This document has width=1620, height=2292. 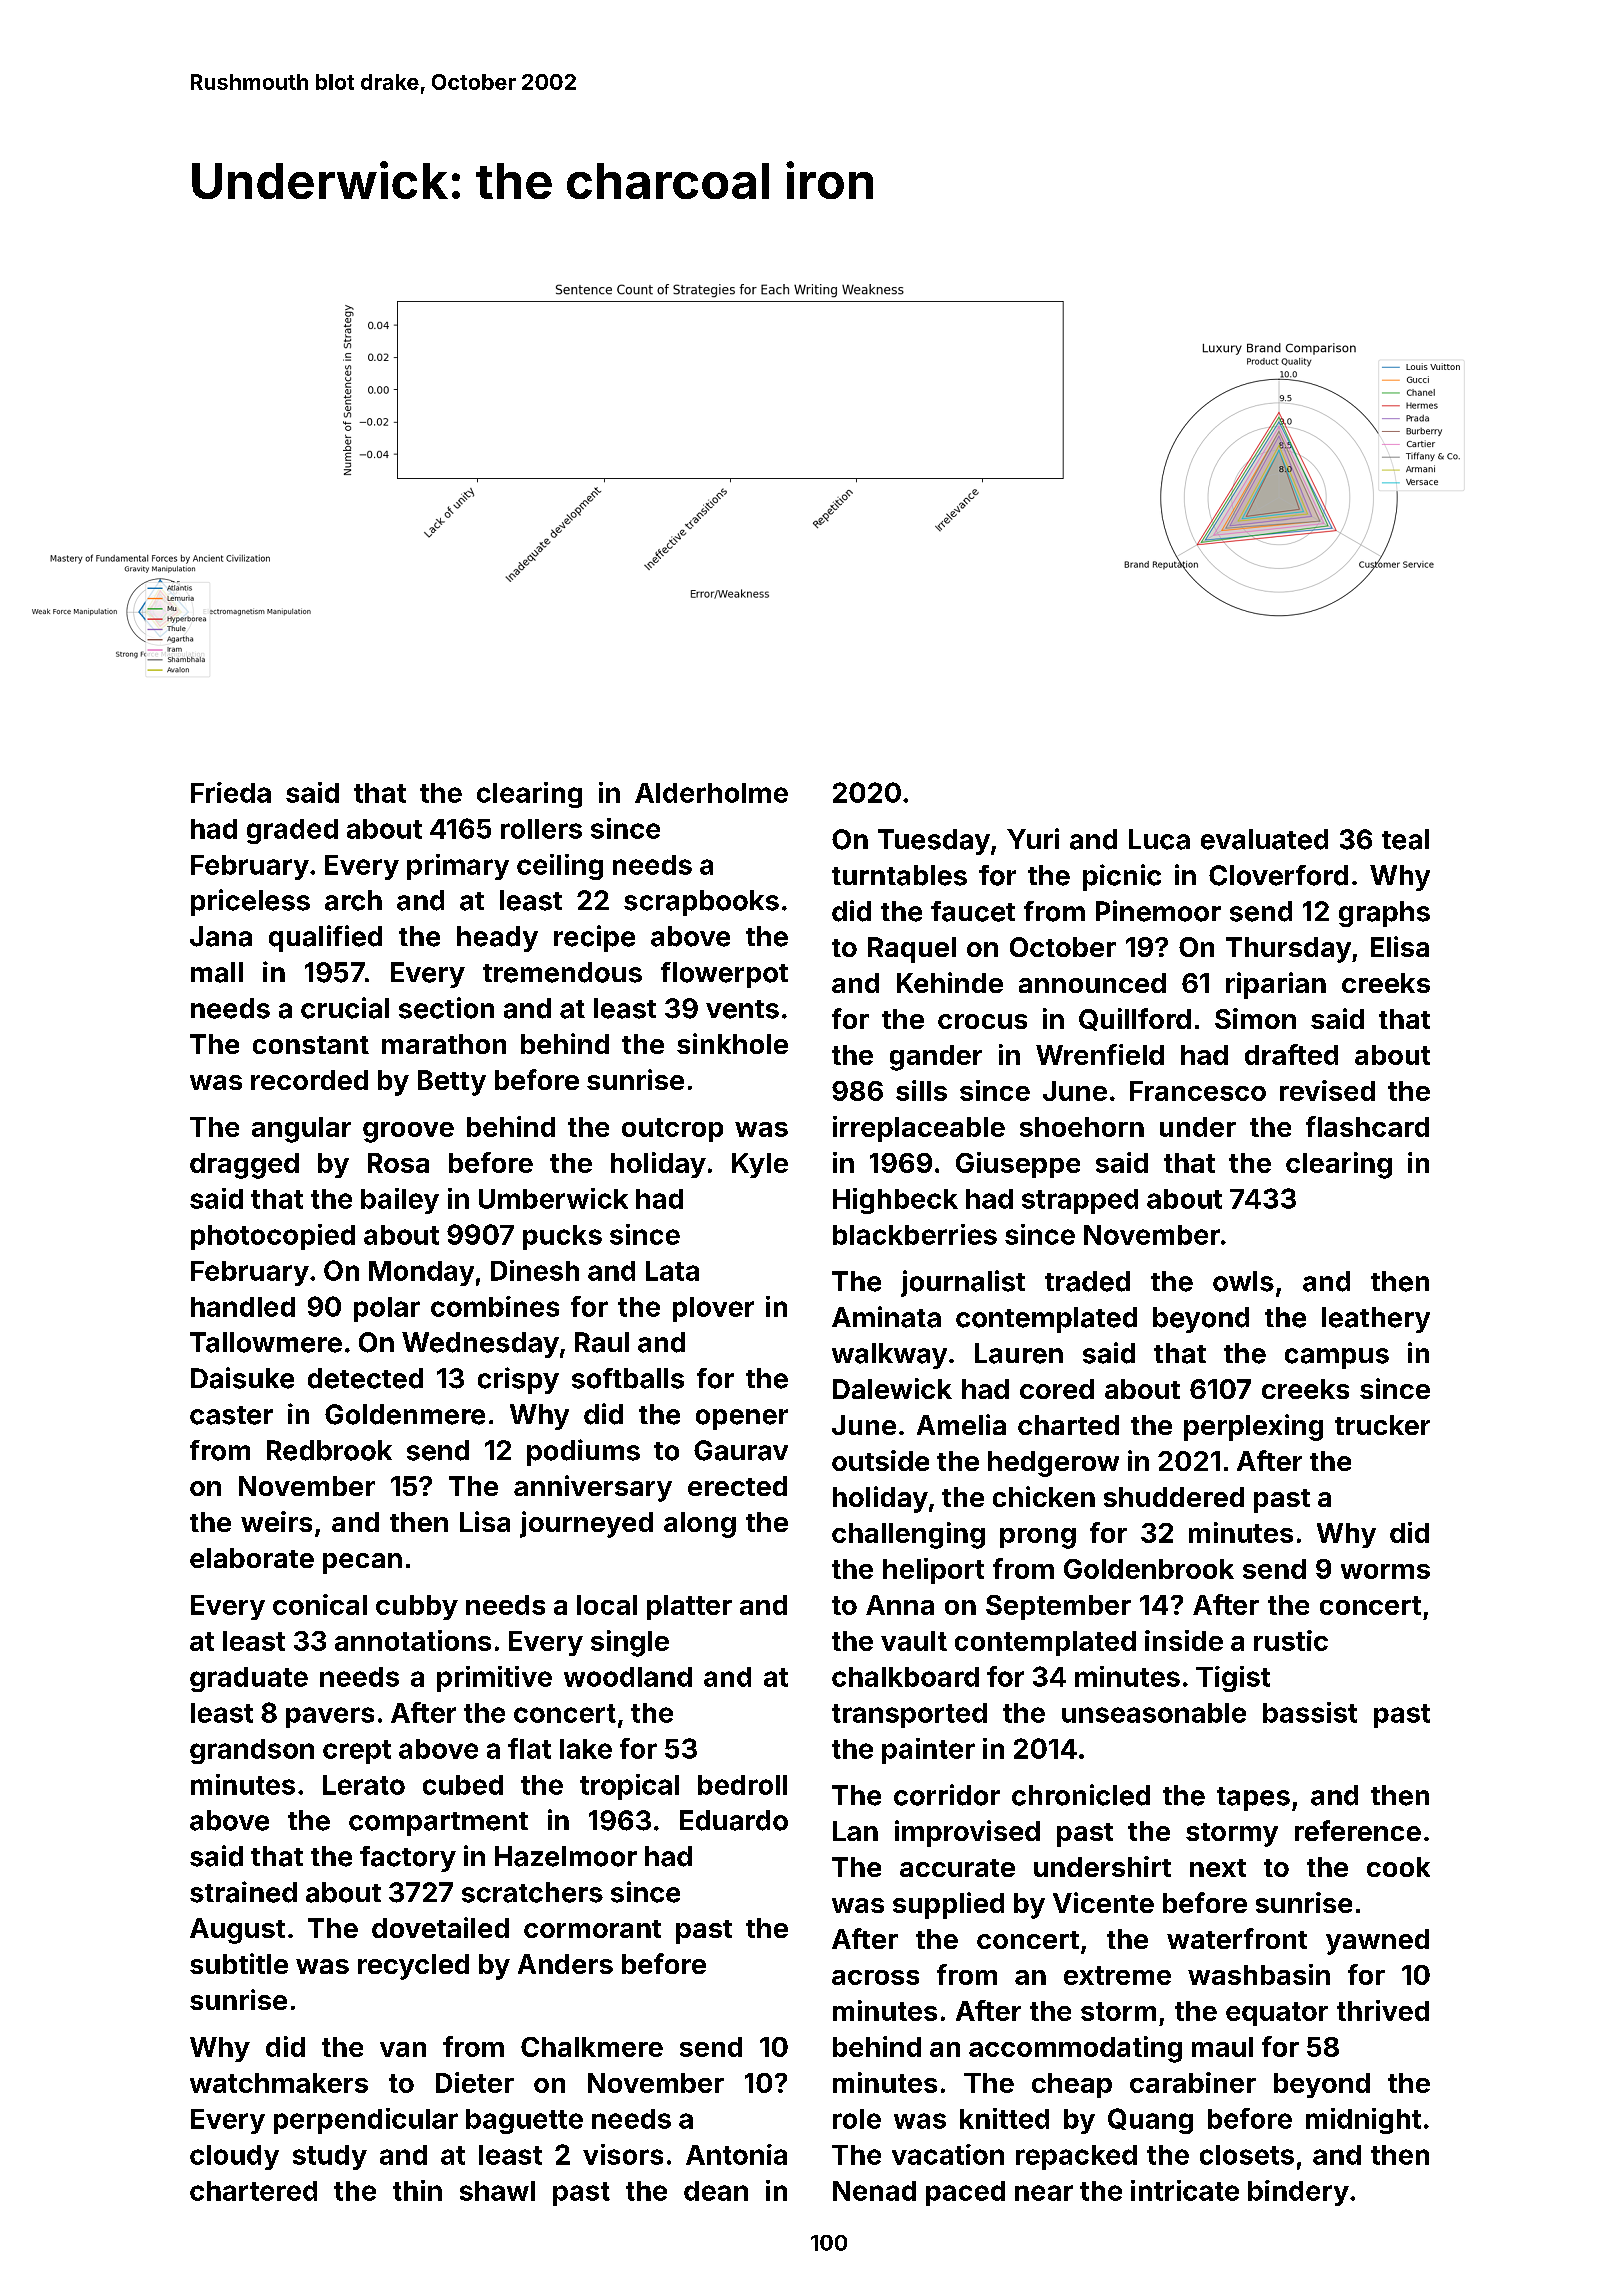 I want to click on heliport, so click(x=933, y=1571).
